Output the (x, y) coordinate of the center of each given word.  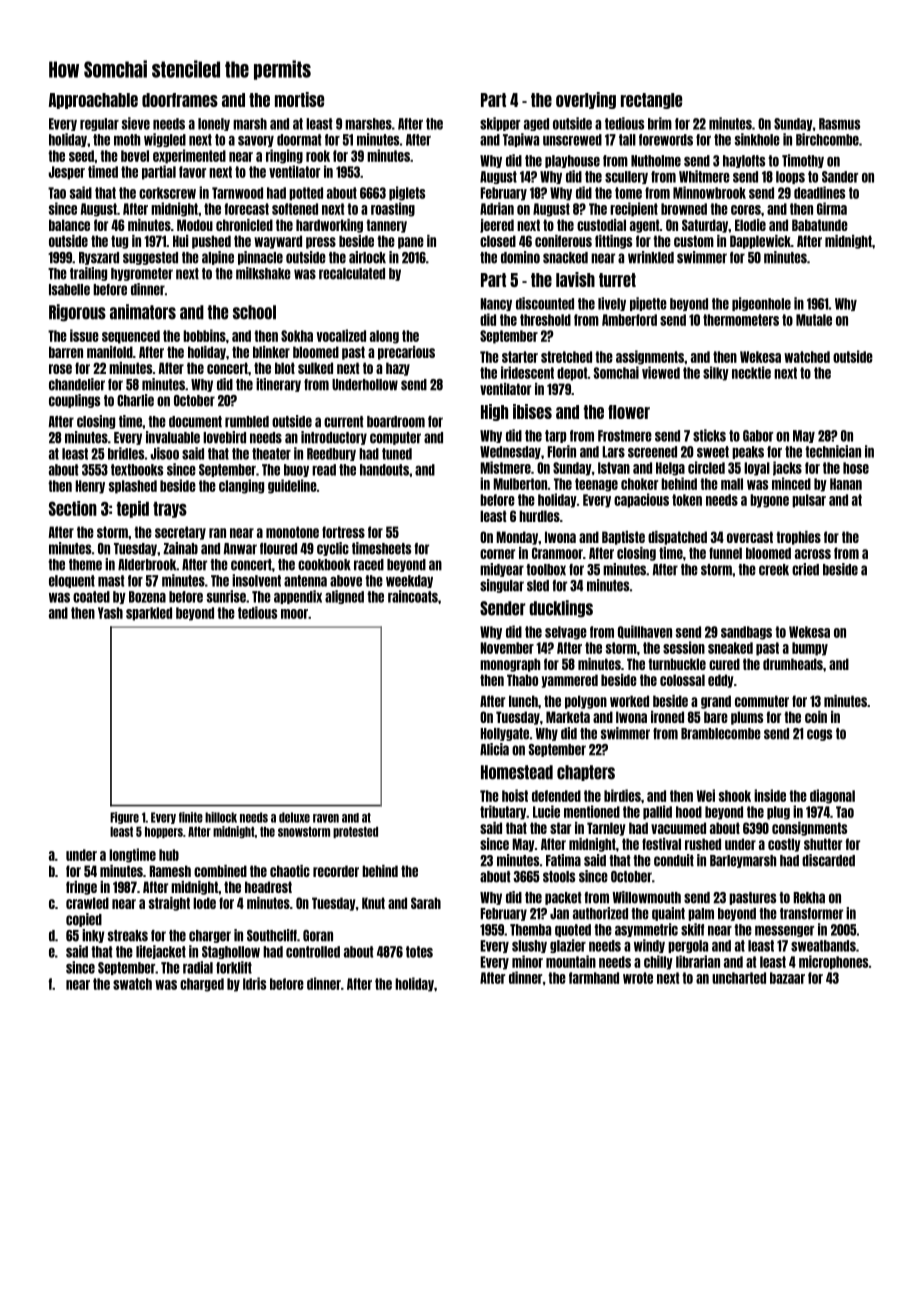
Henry (90, 487)
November (507, 648)
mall (732, 484)
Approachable (93, 101)
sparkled (149, 614)
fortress (343, 532)
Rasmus (839, 124)
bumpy (810, 649)
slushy (529, 946)
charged (202, 985)
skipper (500, 124)
